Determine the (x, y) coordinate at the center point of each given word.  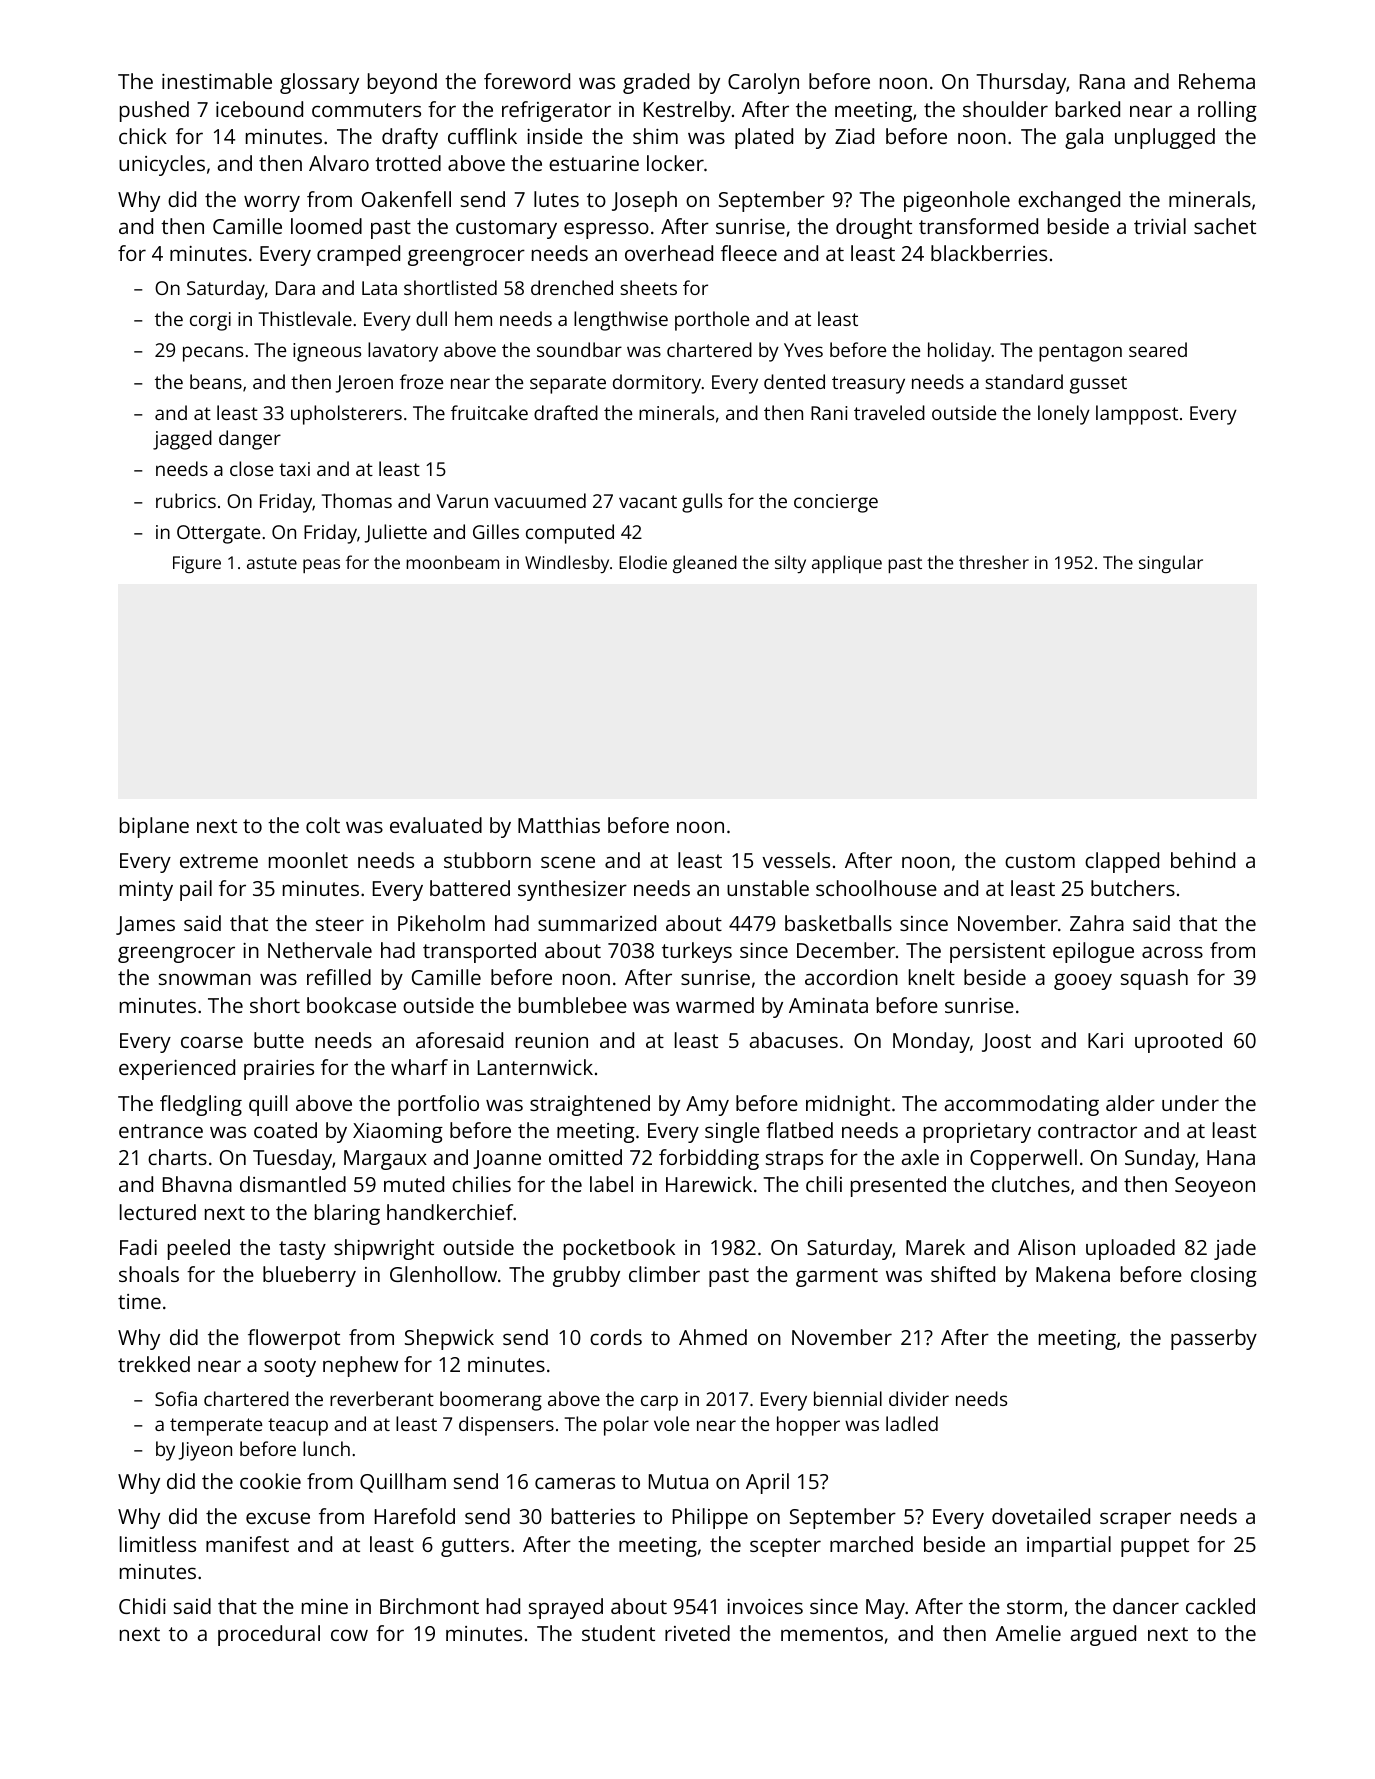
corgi (210, 321)
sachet (1225, 226)
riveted (697, 1633)
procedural (269, 1635)
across (1172, 952)
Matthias (559, 825)
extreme (219, 861)
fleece (749, 253)
